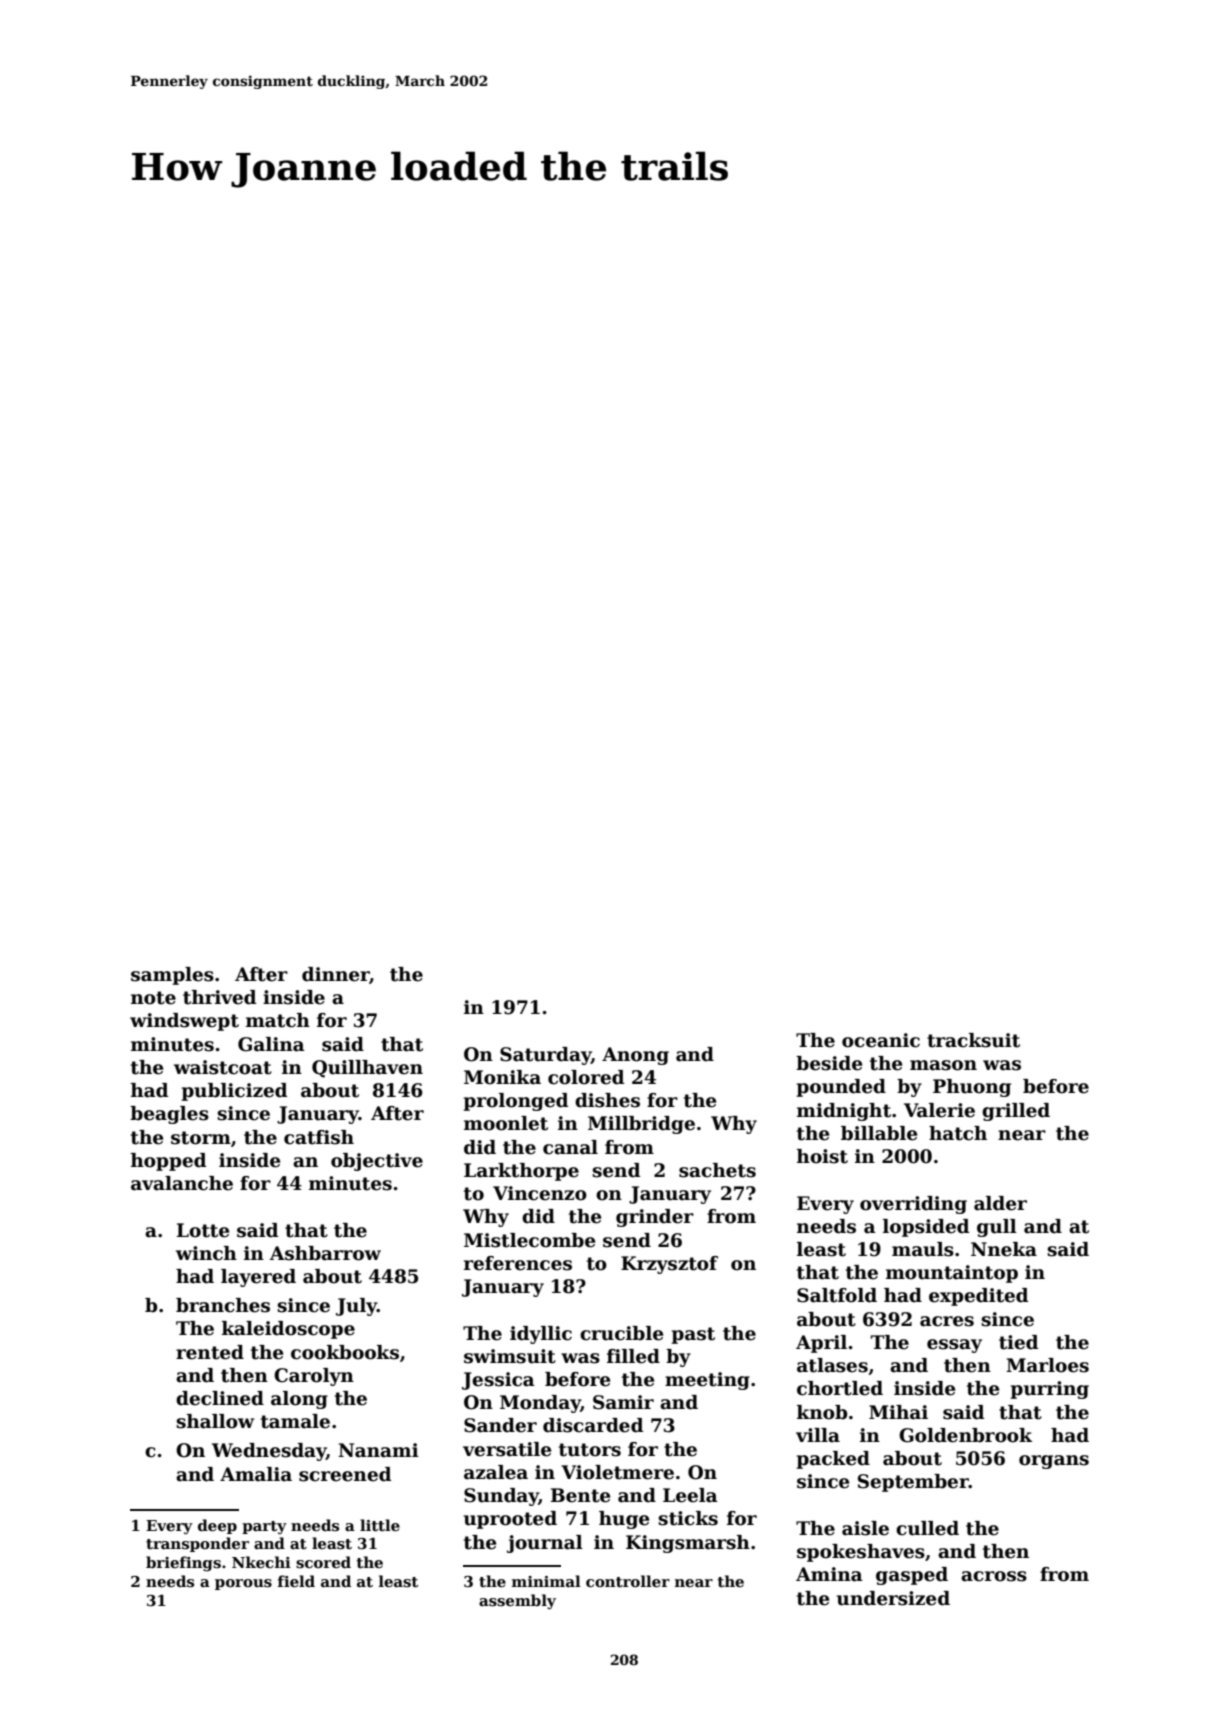 The width and height of the screenshot is (1220, 1725). What do you see at coordinates (336, 975) in the screenshot?
I see `dinner` at bounding box center [336, 975].
